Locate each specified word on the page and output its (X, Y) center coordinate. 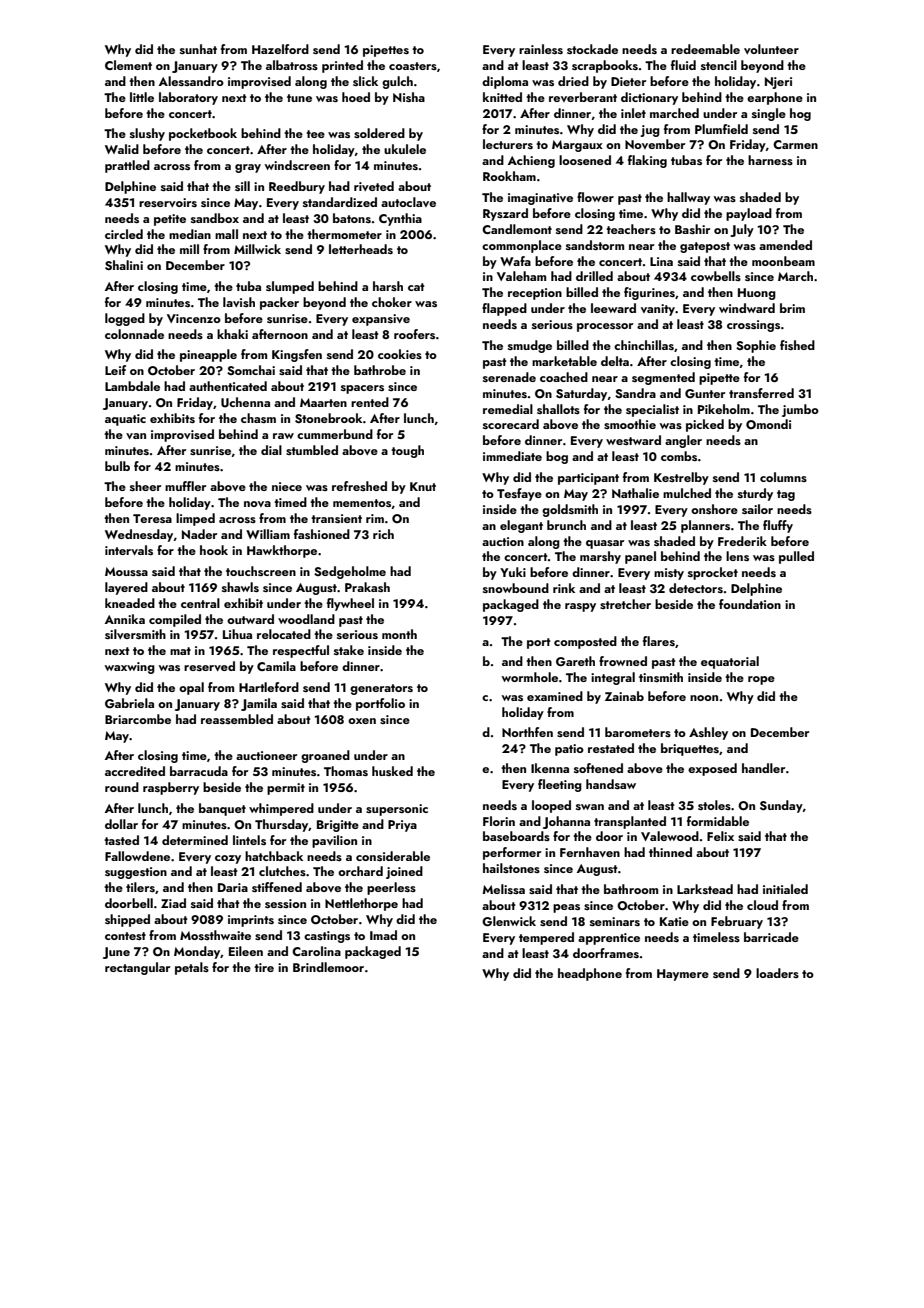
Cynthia (400, 219)
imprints (251, 921)
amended (785, 245)
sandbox (215, 218)
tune (299, 98)
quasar (605, 544)
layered (126, 588)
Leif (115, 370)
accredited (135, 771)
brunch (566, 525)
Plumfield (721, 129)
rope (761, 680)
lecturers (508, 144)
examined (555, 696)
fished (797, 345)
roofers (414, 334)
